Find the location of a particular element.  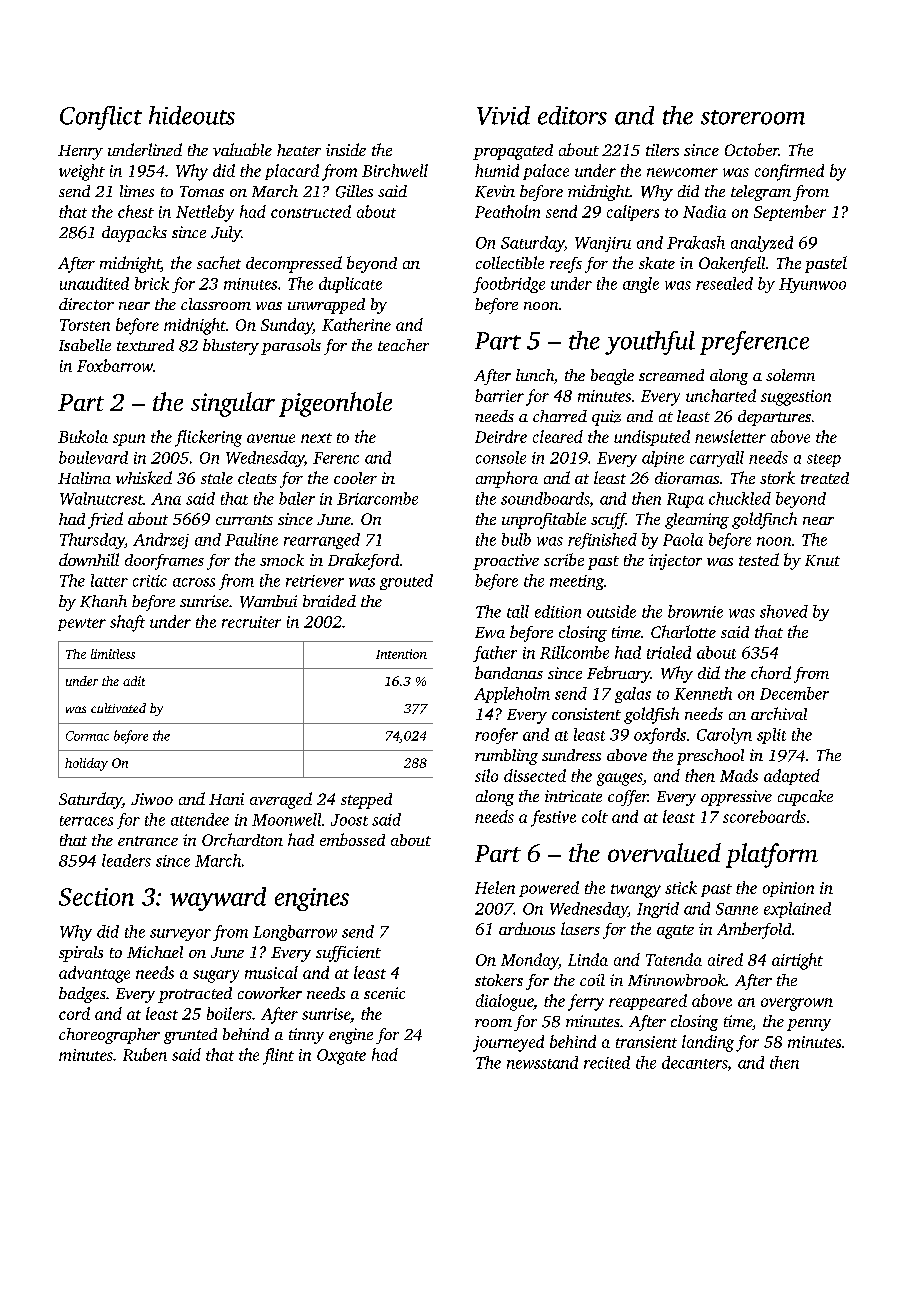

Andrzej is located at coordinates (161, 541).
